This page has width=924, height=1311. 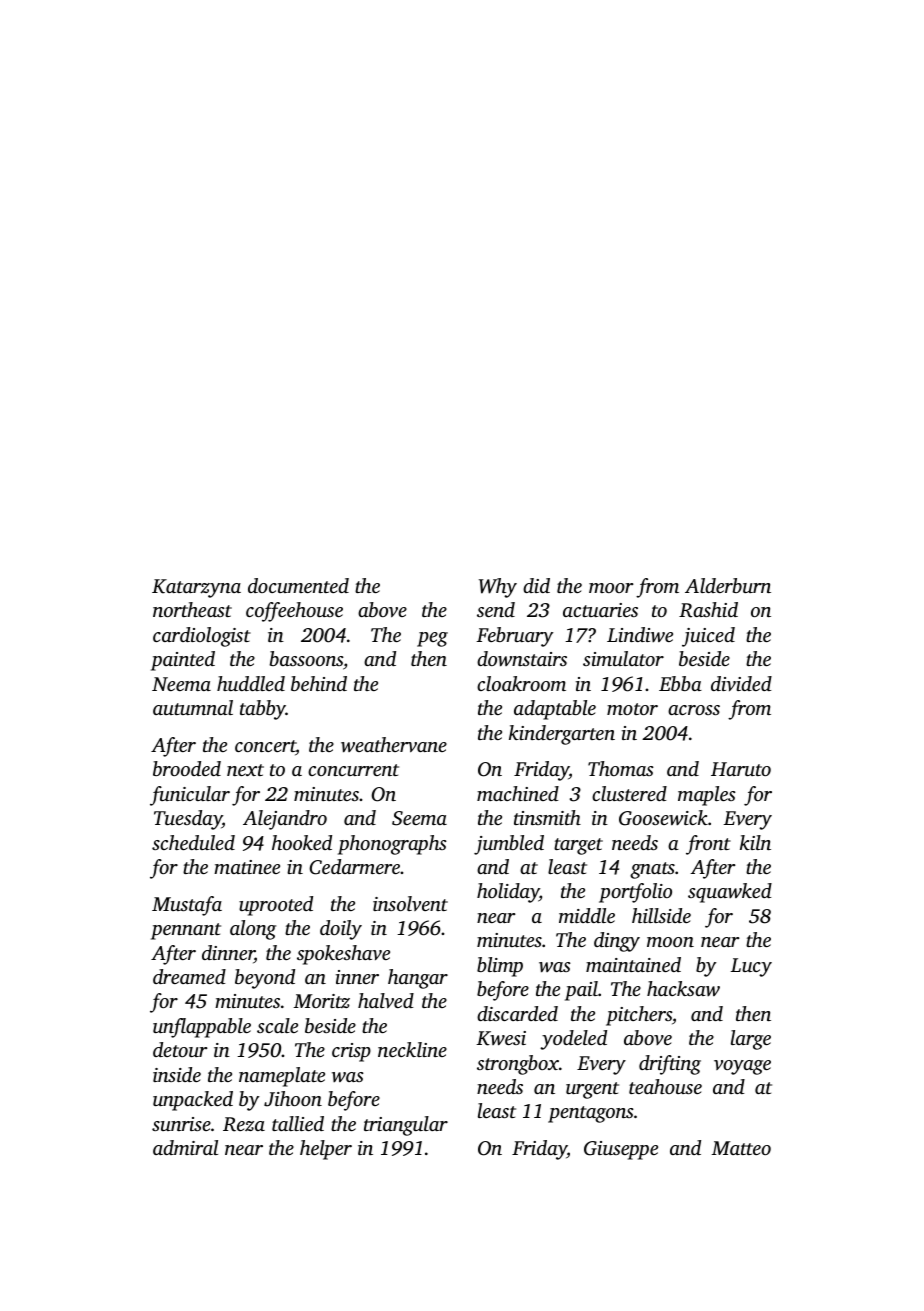 I want to click on triangular, so click(x=406, y=1126).
